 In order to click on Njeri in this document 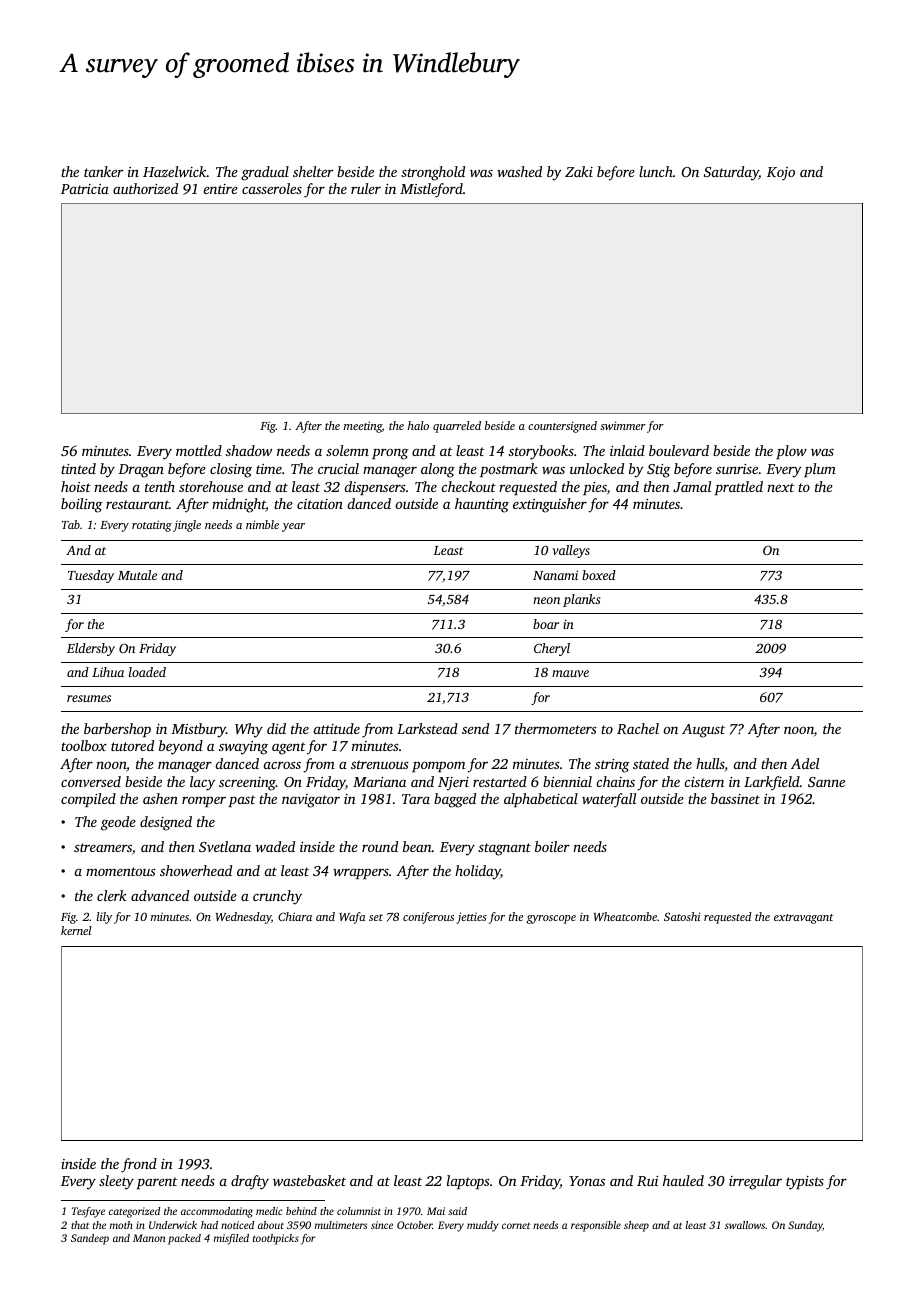, I will do `click(453, 784)`.
